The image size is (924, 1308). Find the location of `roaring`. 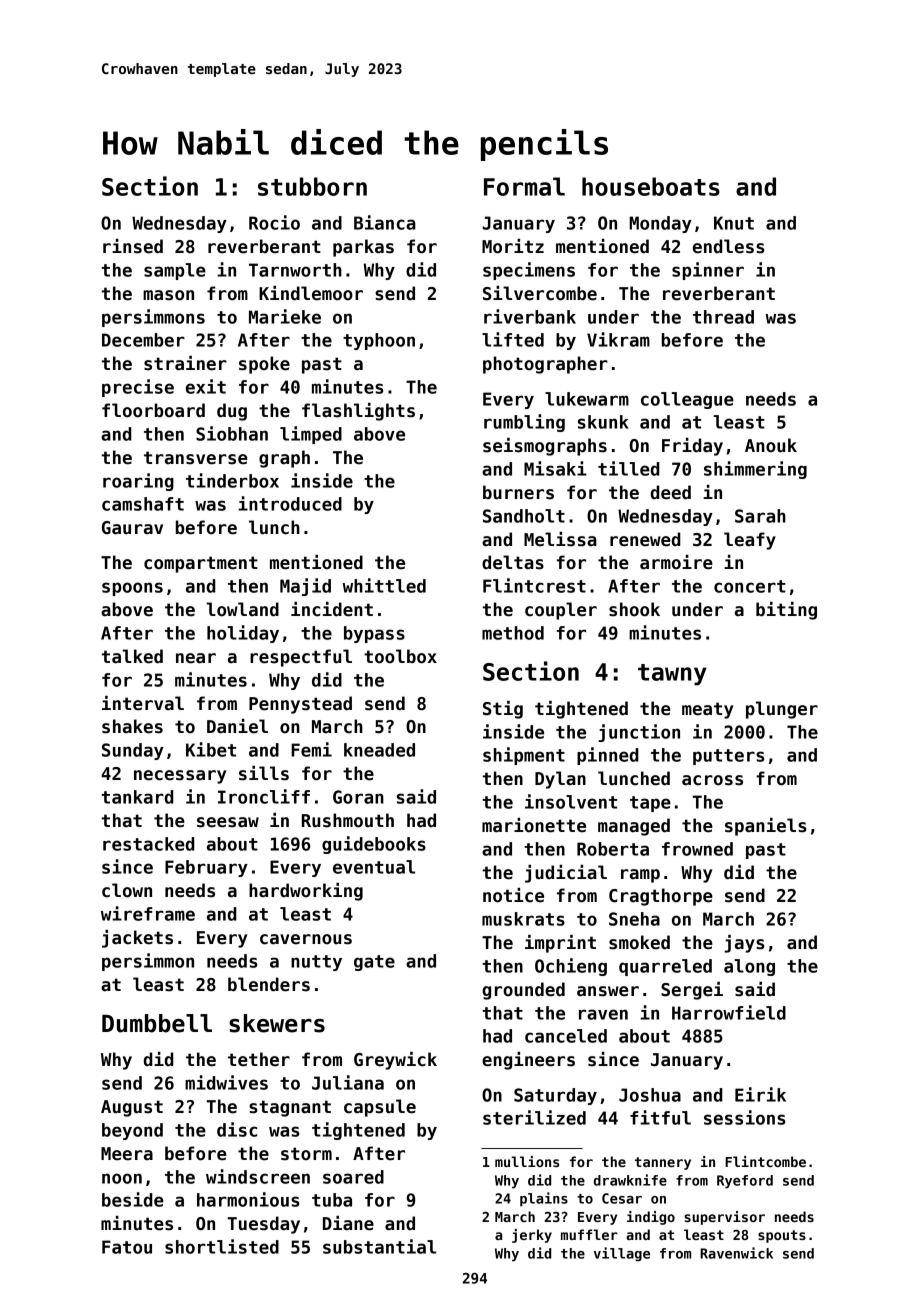

roaring is located at coordinates (138, 482).
